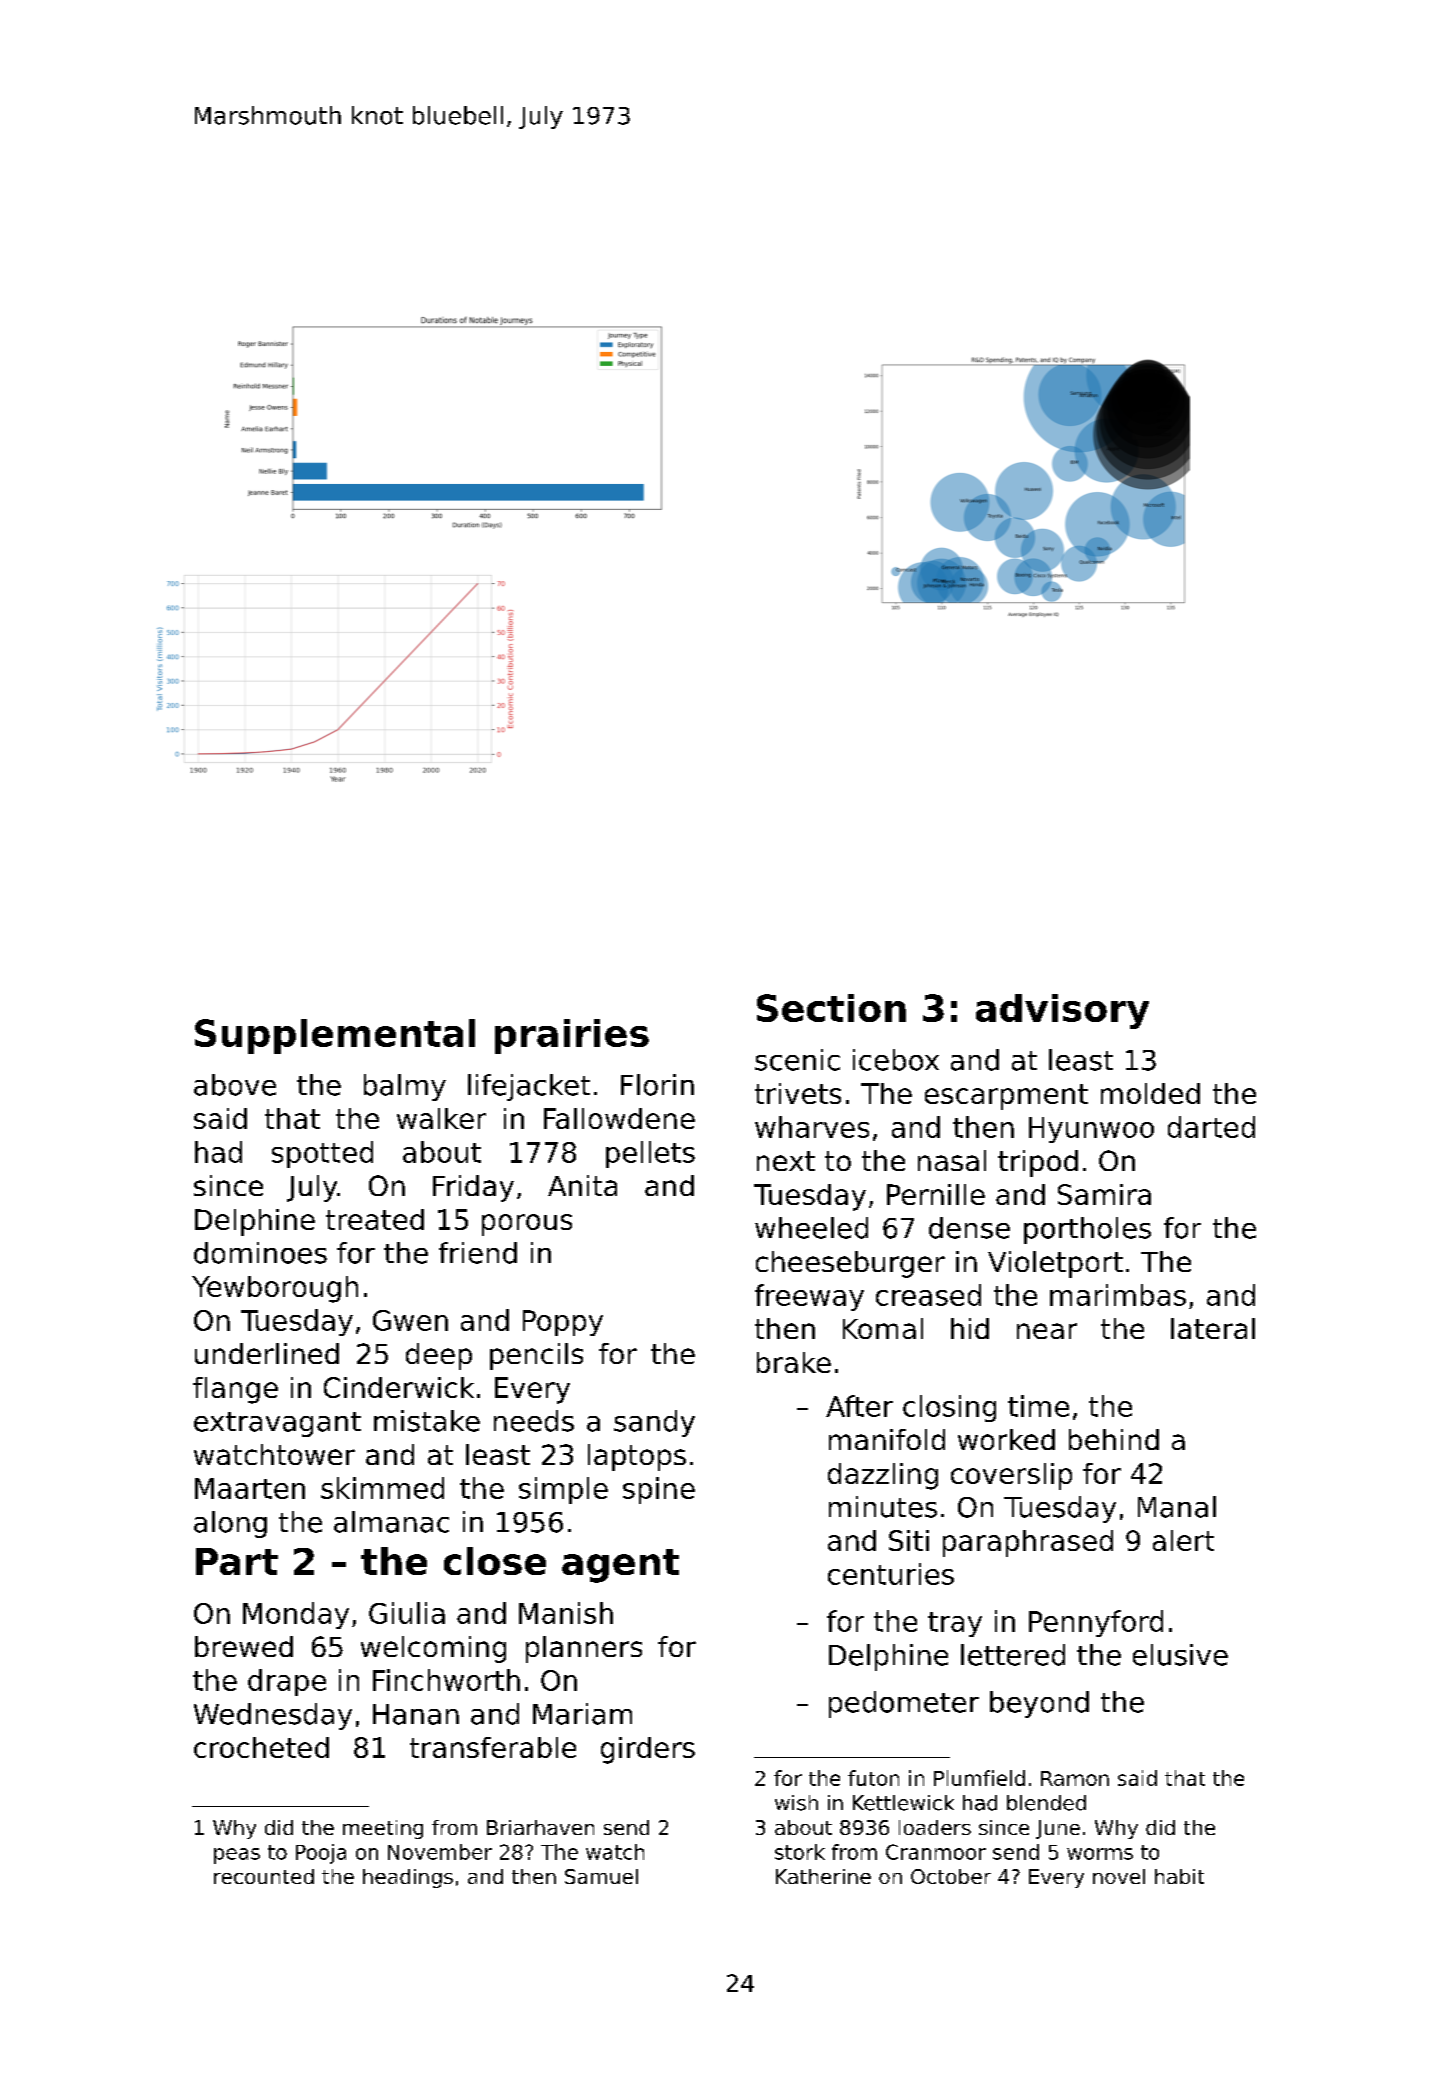 The image size is (1450, 2100). Describe the element at coordinates (637, 1457) in the image. I see `laptops` at that location.
